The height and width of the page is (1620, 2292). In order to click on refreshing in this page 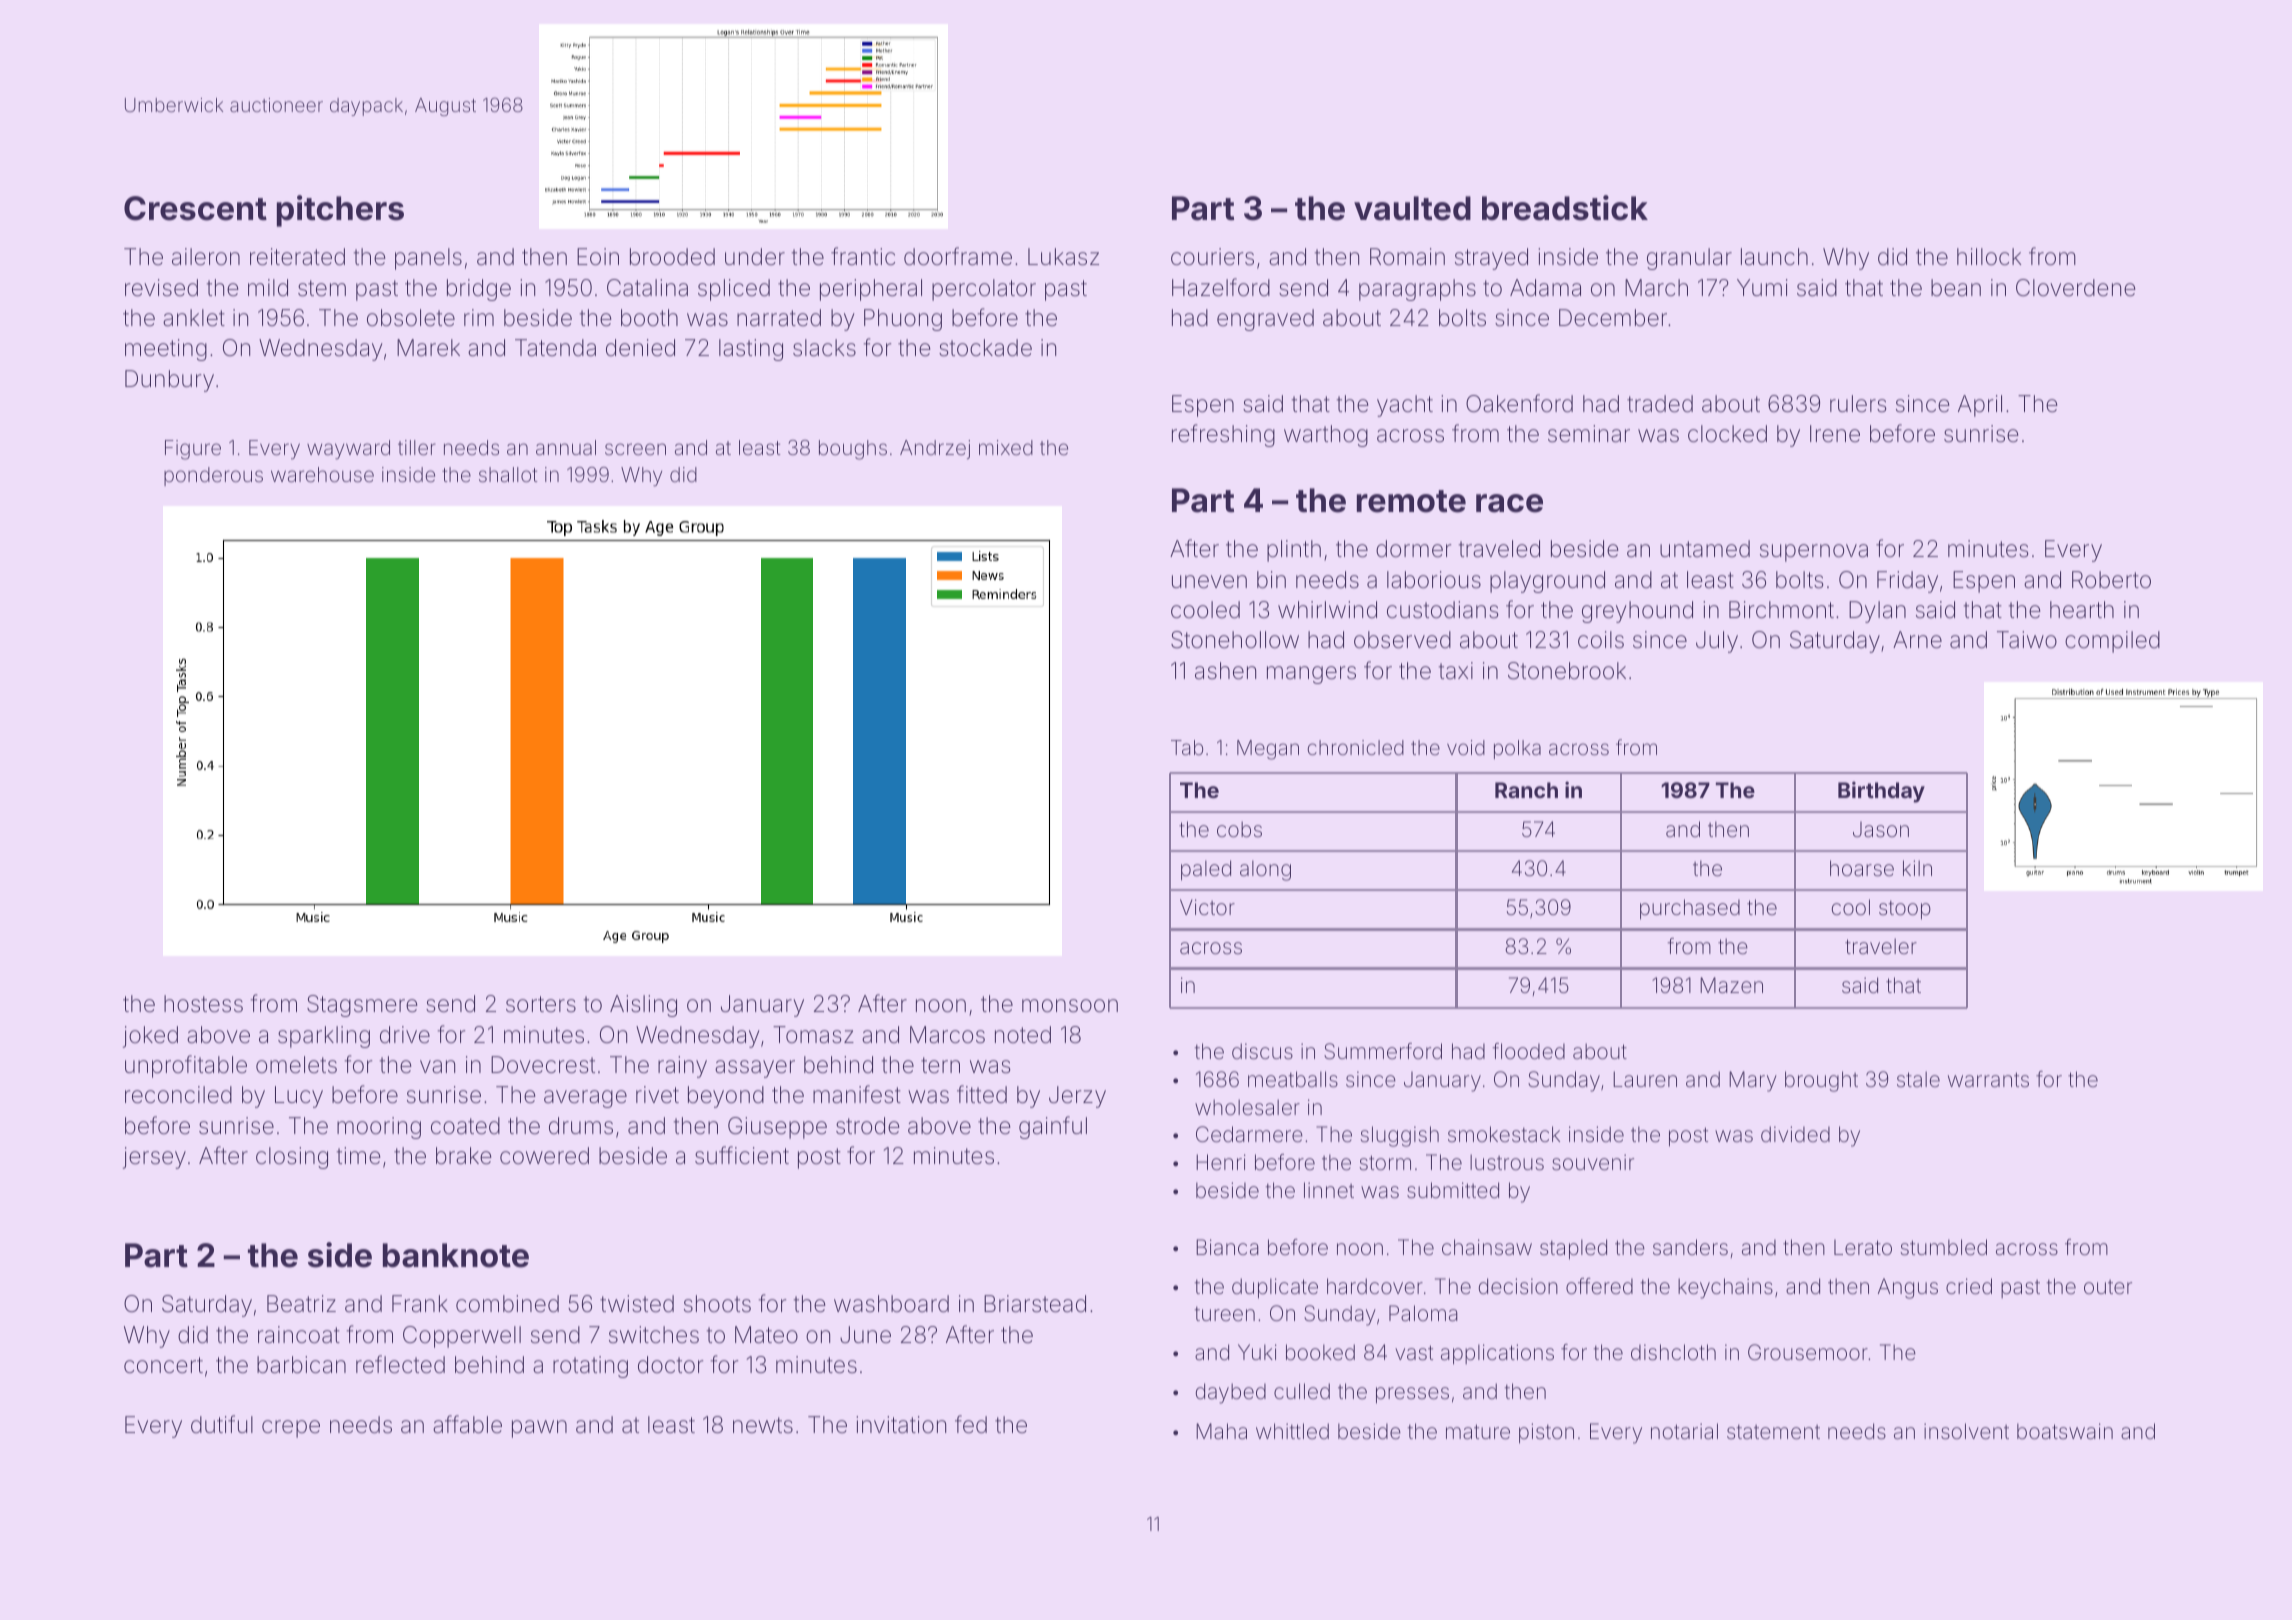, I will do `click(1223, 435)`.
